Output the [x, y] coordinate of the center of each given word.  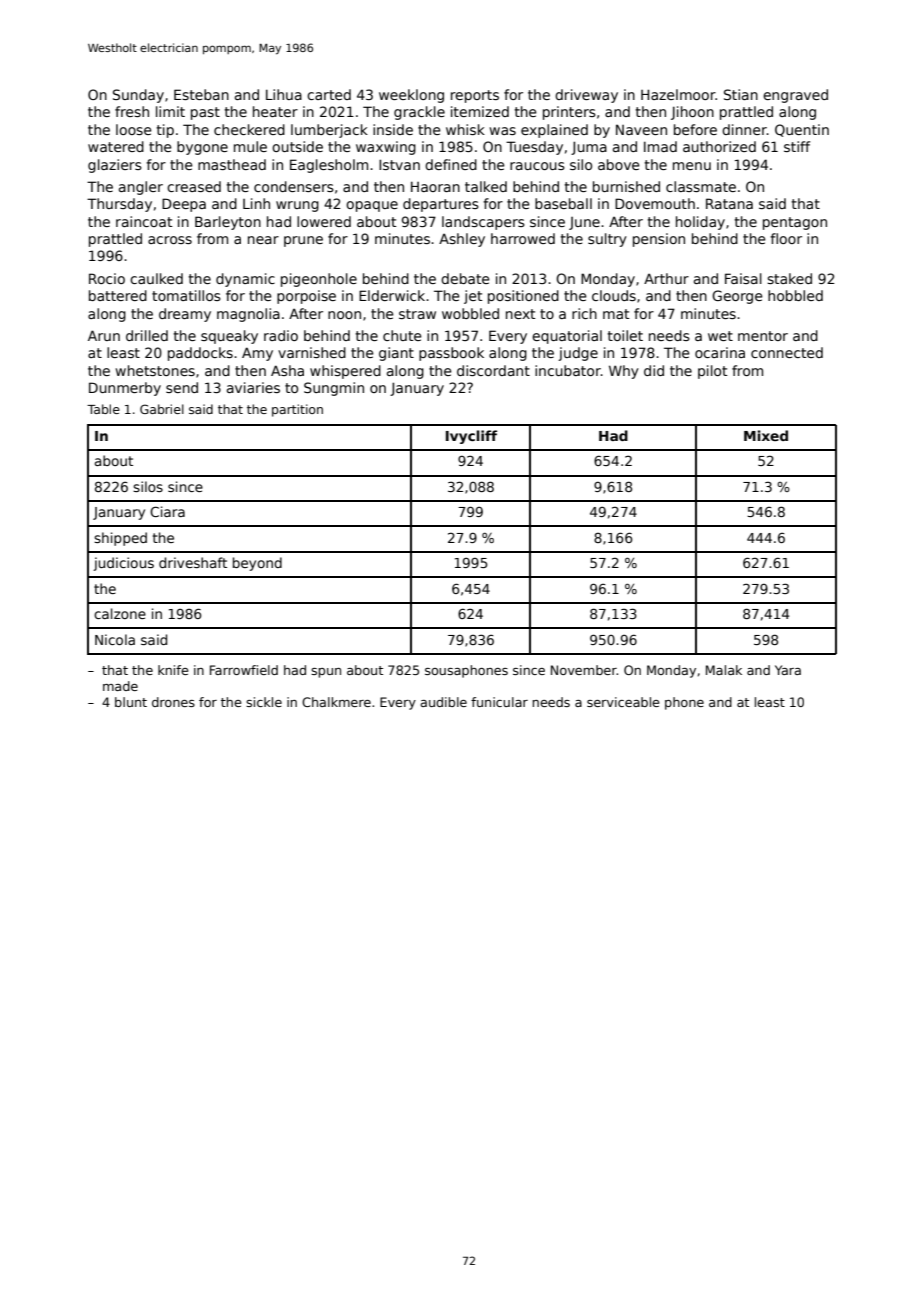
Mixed [766, 435]
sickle [264, 702]
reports [475, 96]
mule [250, 146]
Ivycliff [471, 437]
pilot [712, 372]
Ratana [729, 203]
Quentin [802, 130]
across [170, 240]
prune [303, 241]
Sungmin [334, 389]
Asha [287, 370]
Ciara [167, 511]
